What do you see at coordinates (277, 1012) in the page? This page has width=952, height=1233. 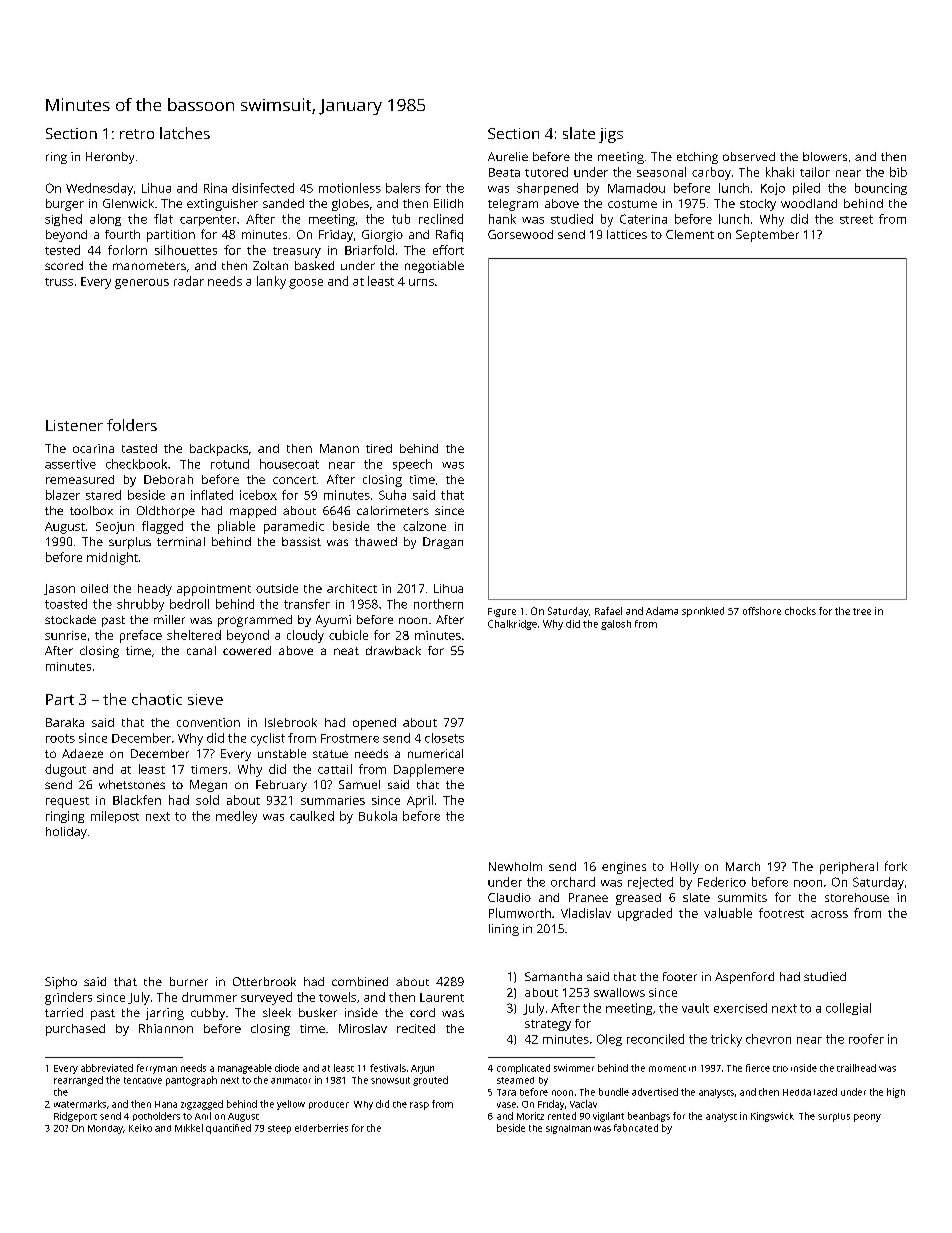 I see `sleek` at bounding box center [277, 1012].
